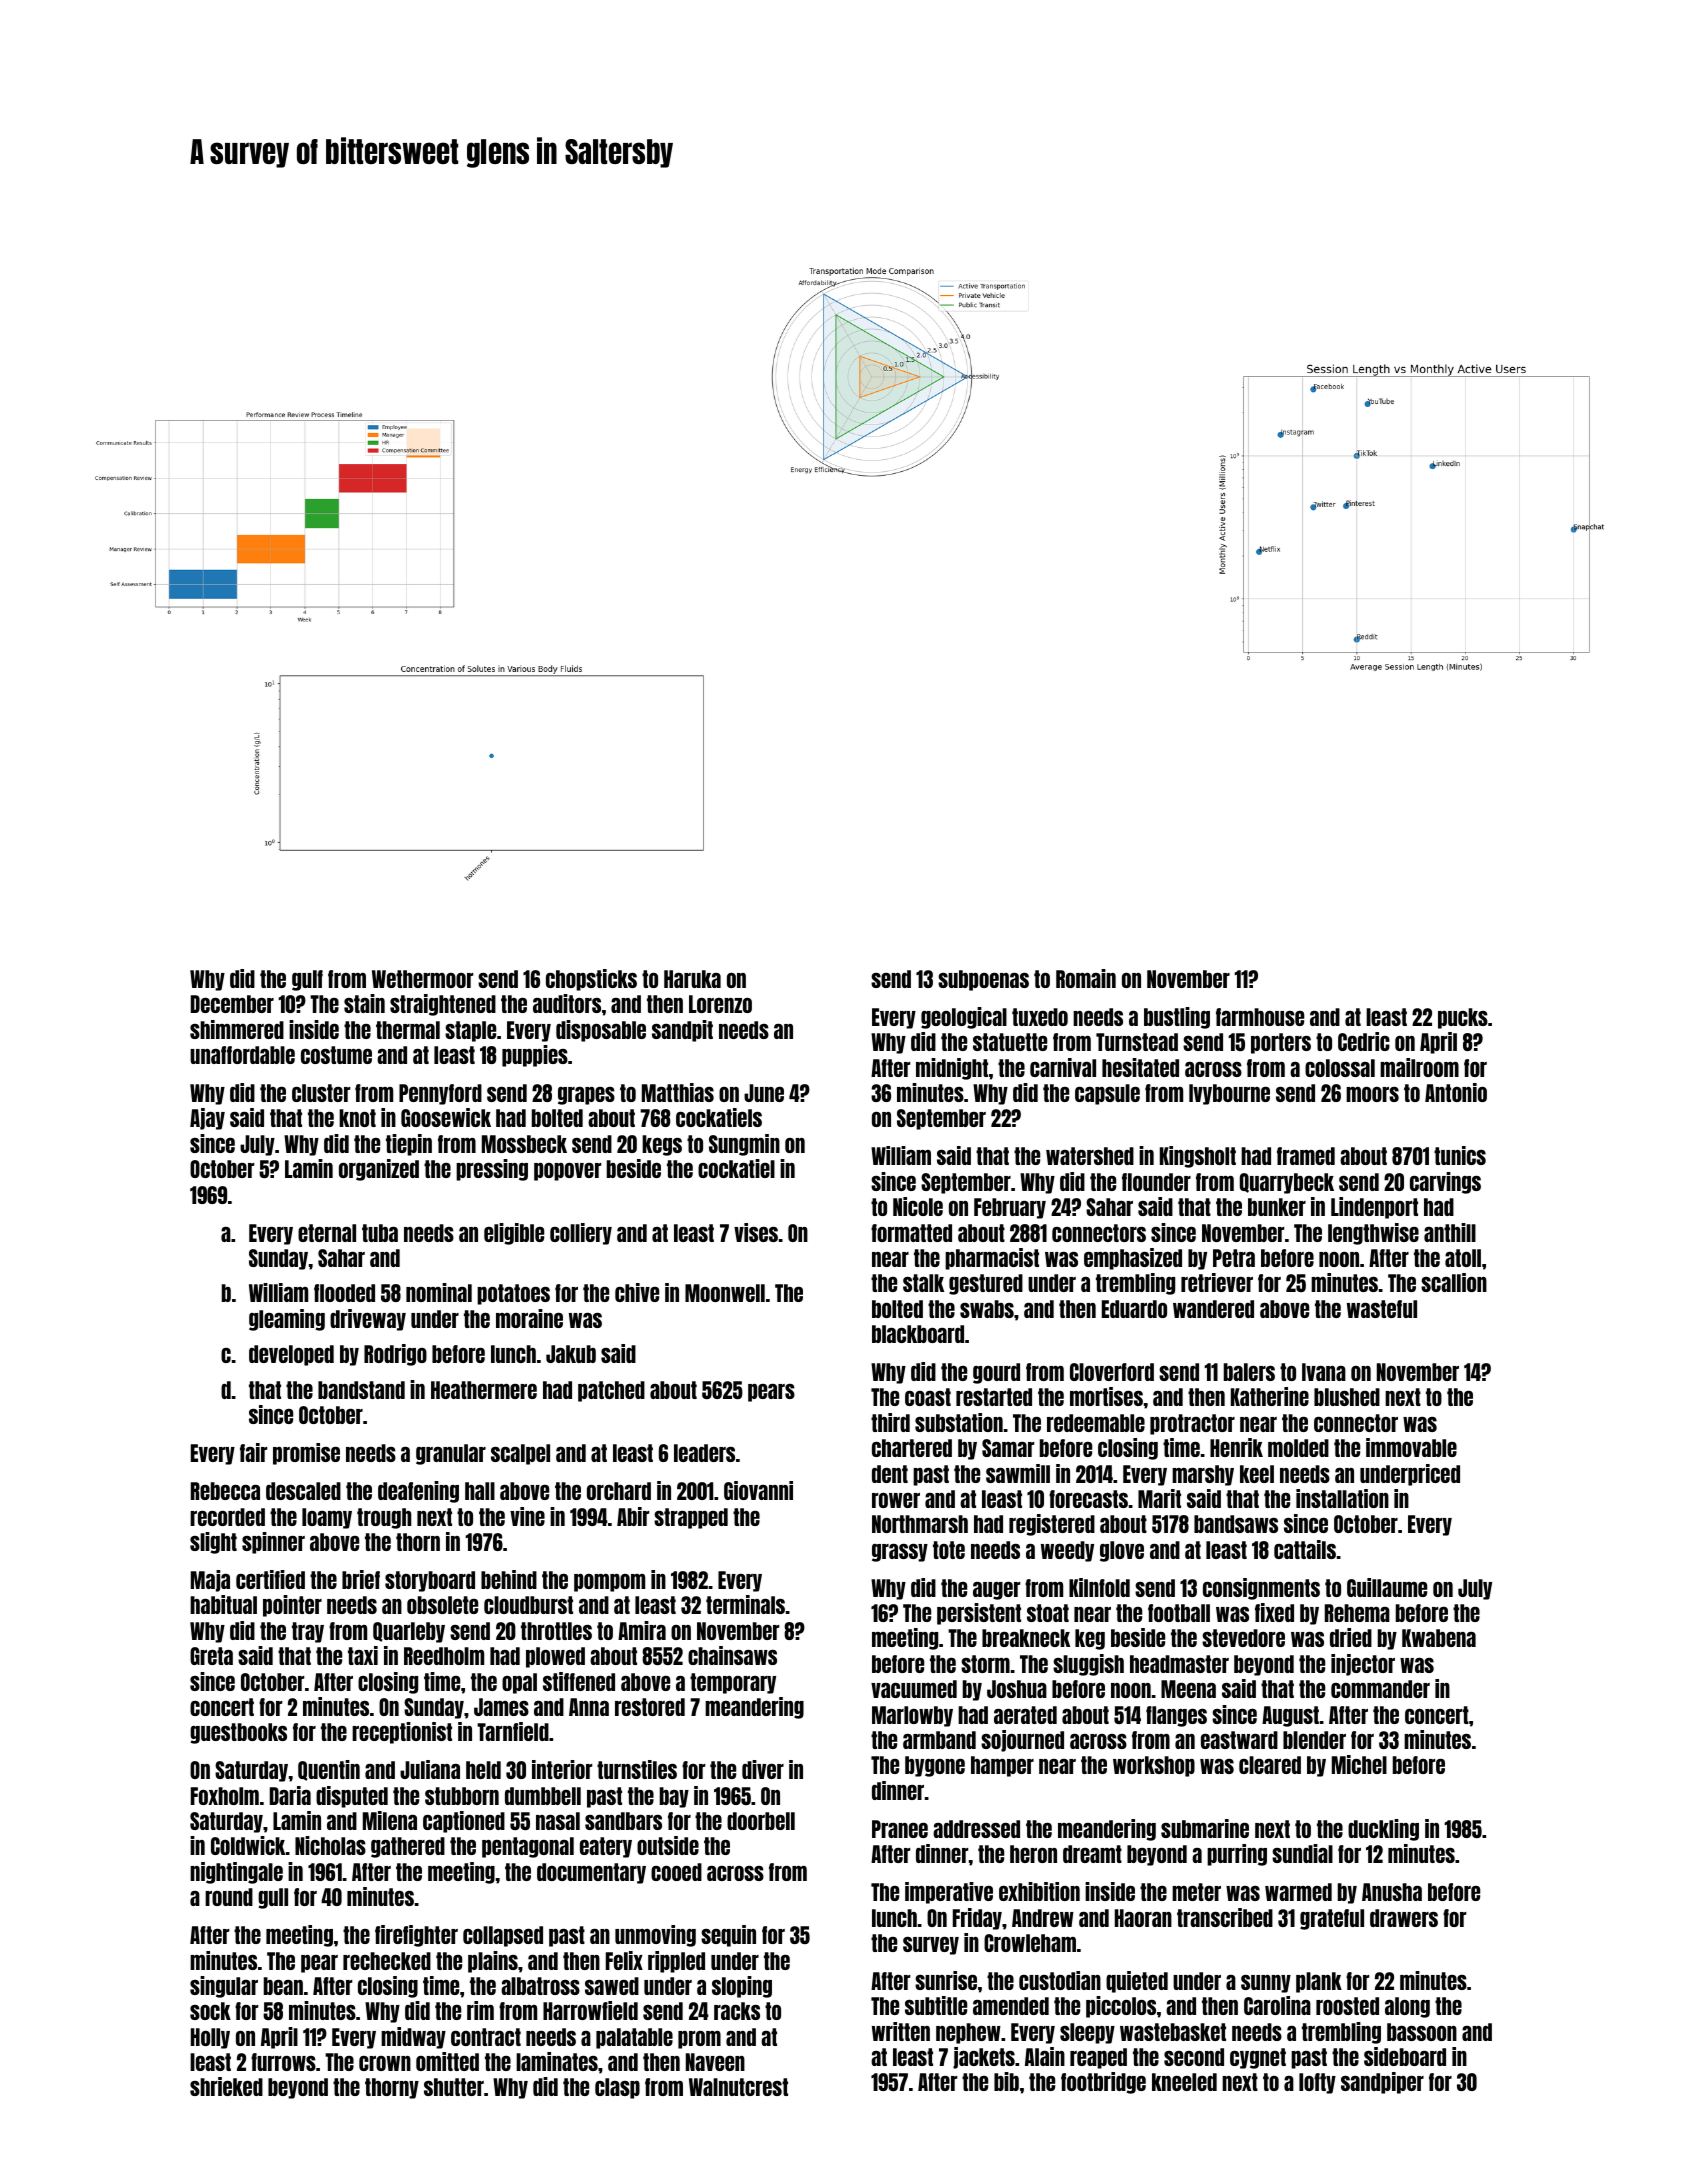  What do you see at coordinates (756, 1232) in the screenshot?
I see `vises` at bounding box center [756, 1232].
